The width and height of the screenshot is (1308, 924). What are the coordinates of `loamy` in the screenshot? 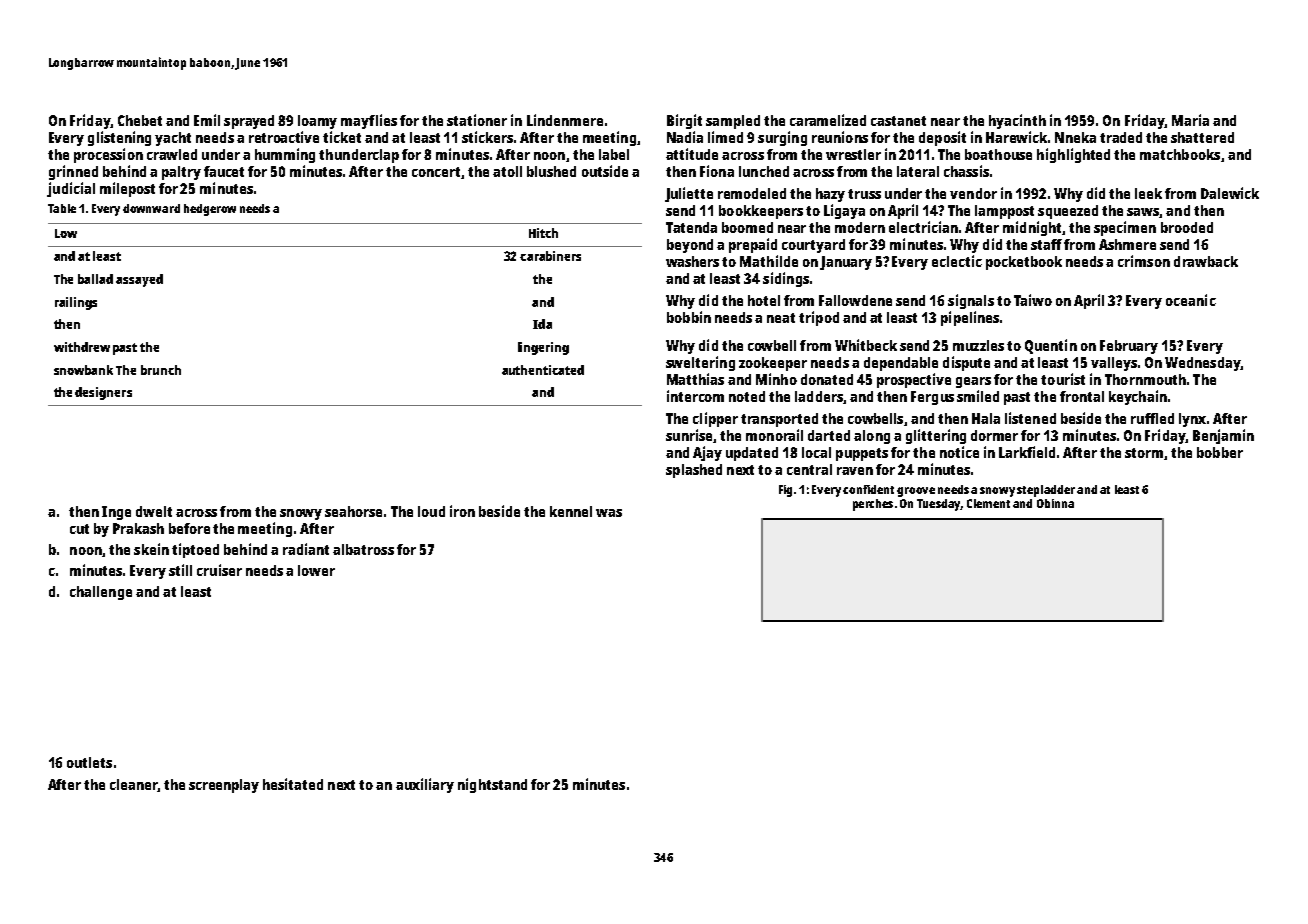 It's located at (317, 122).
